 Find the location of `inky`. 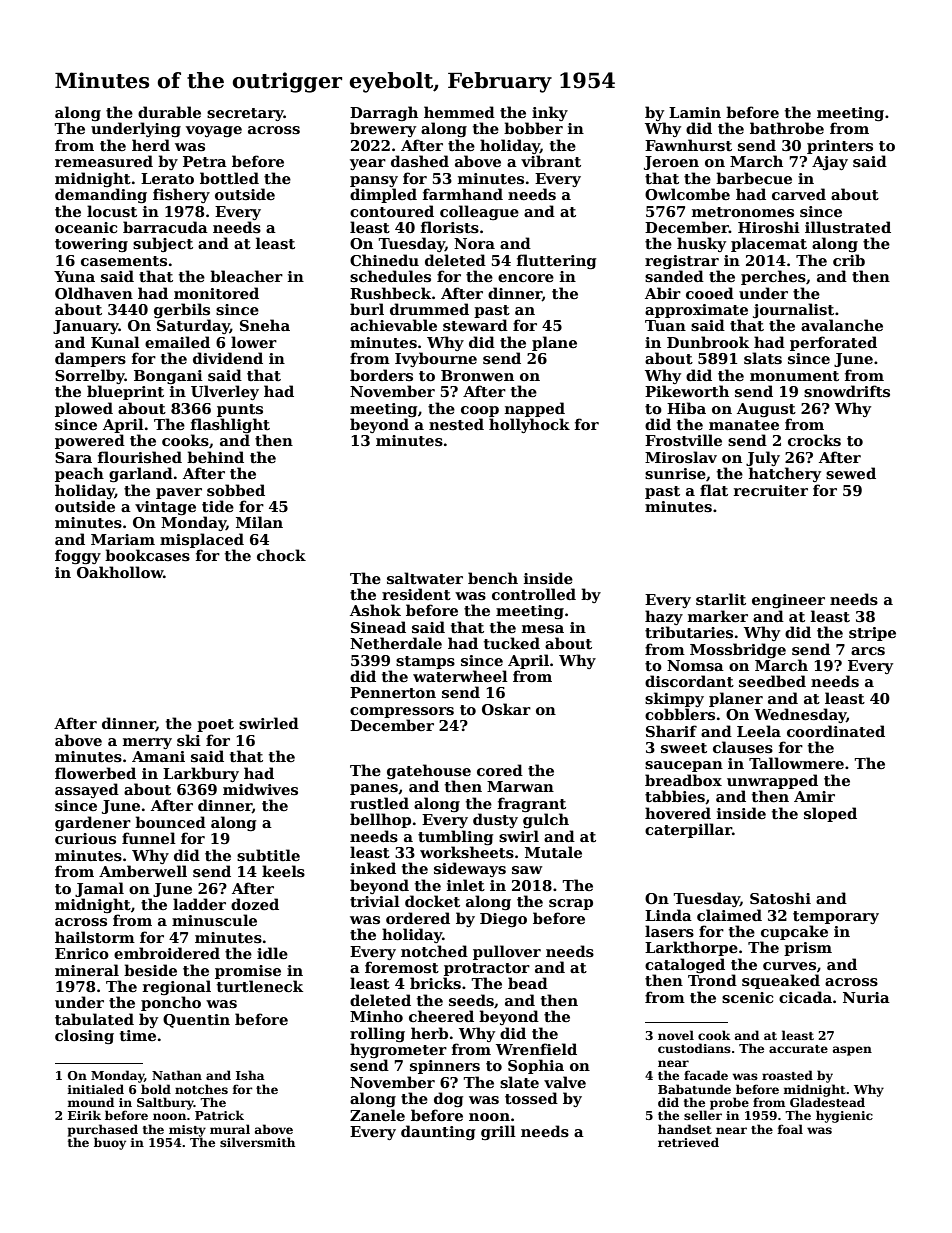

inky is located at coordinates (550, 113).
